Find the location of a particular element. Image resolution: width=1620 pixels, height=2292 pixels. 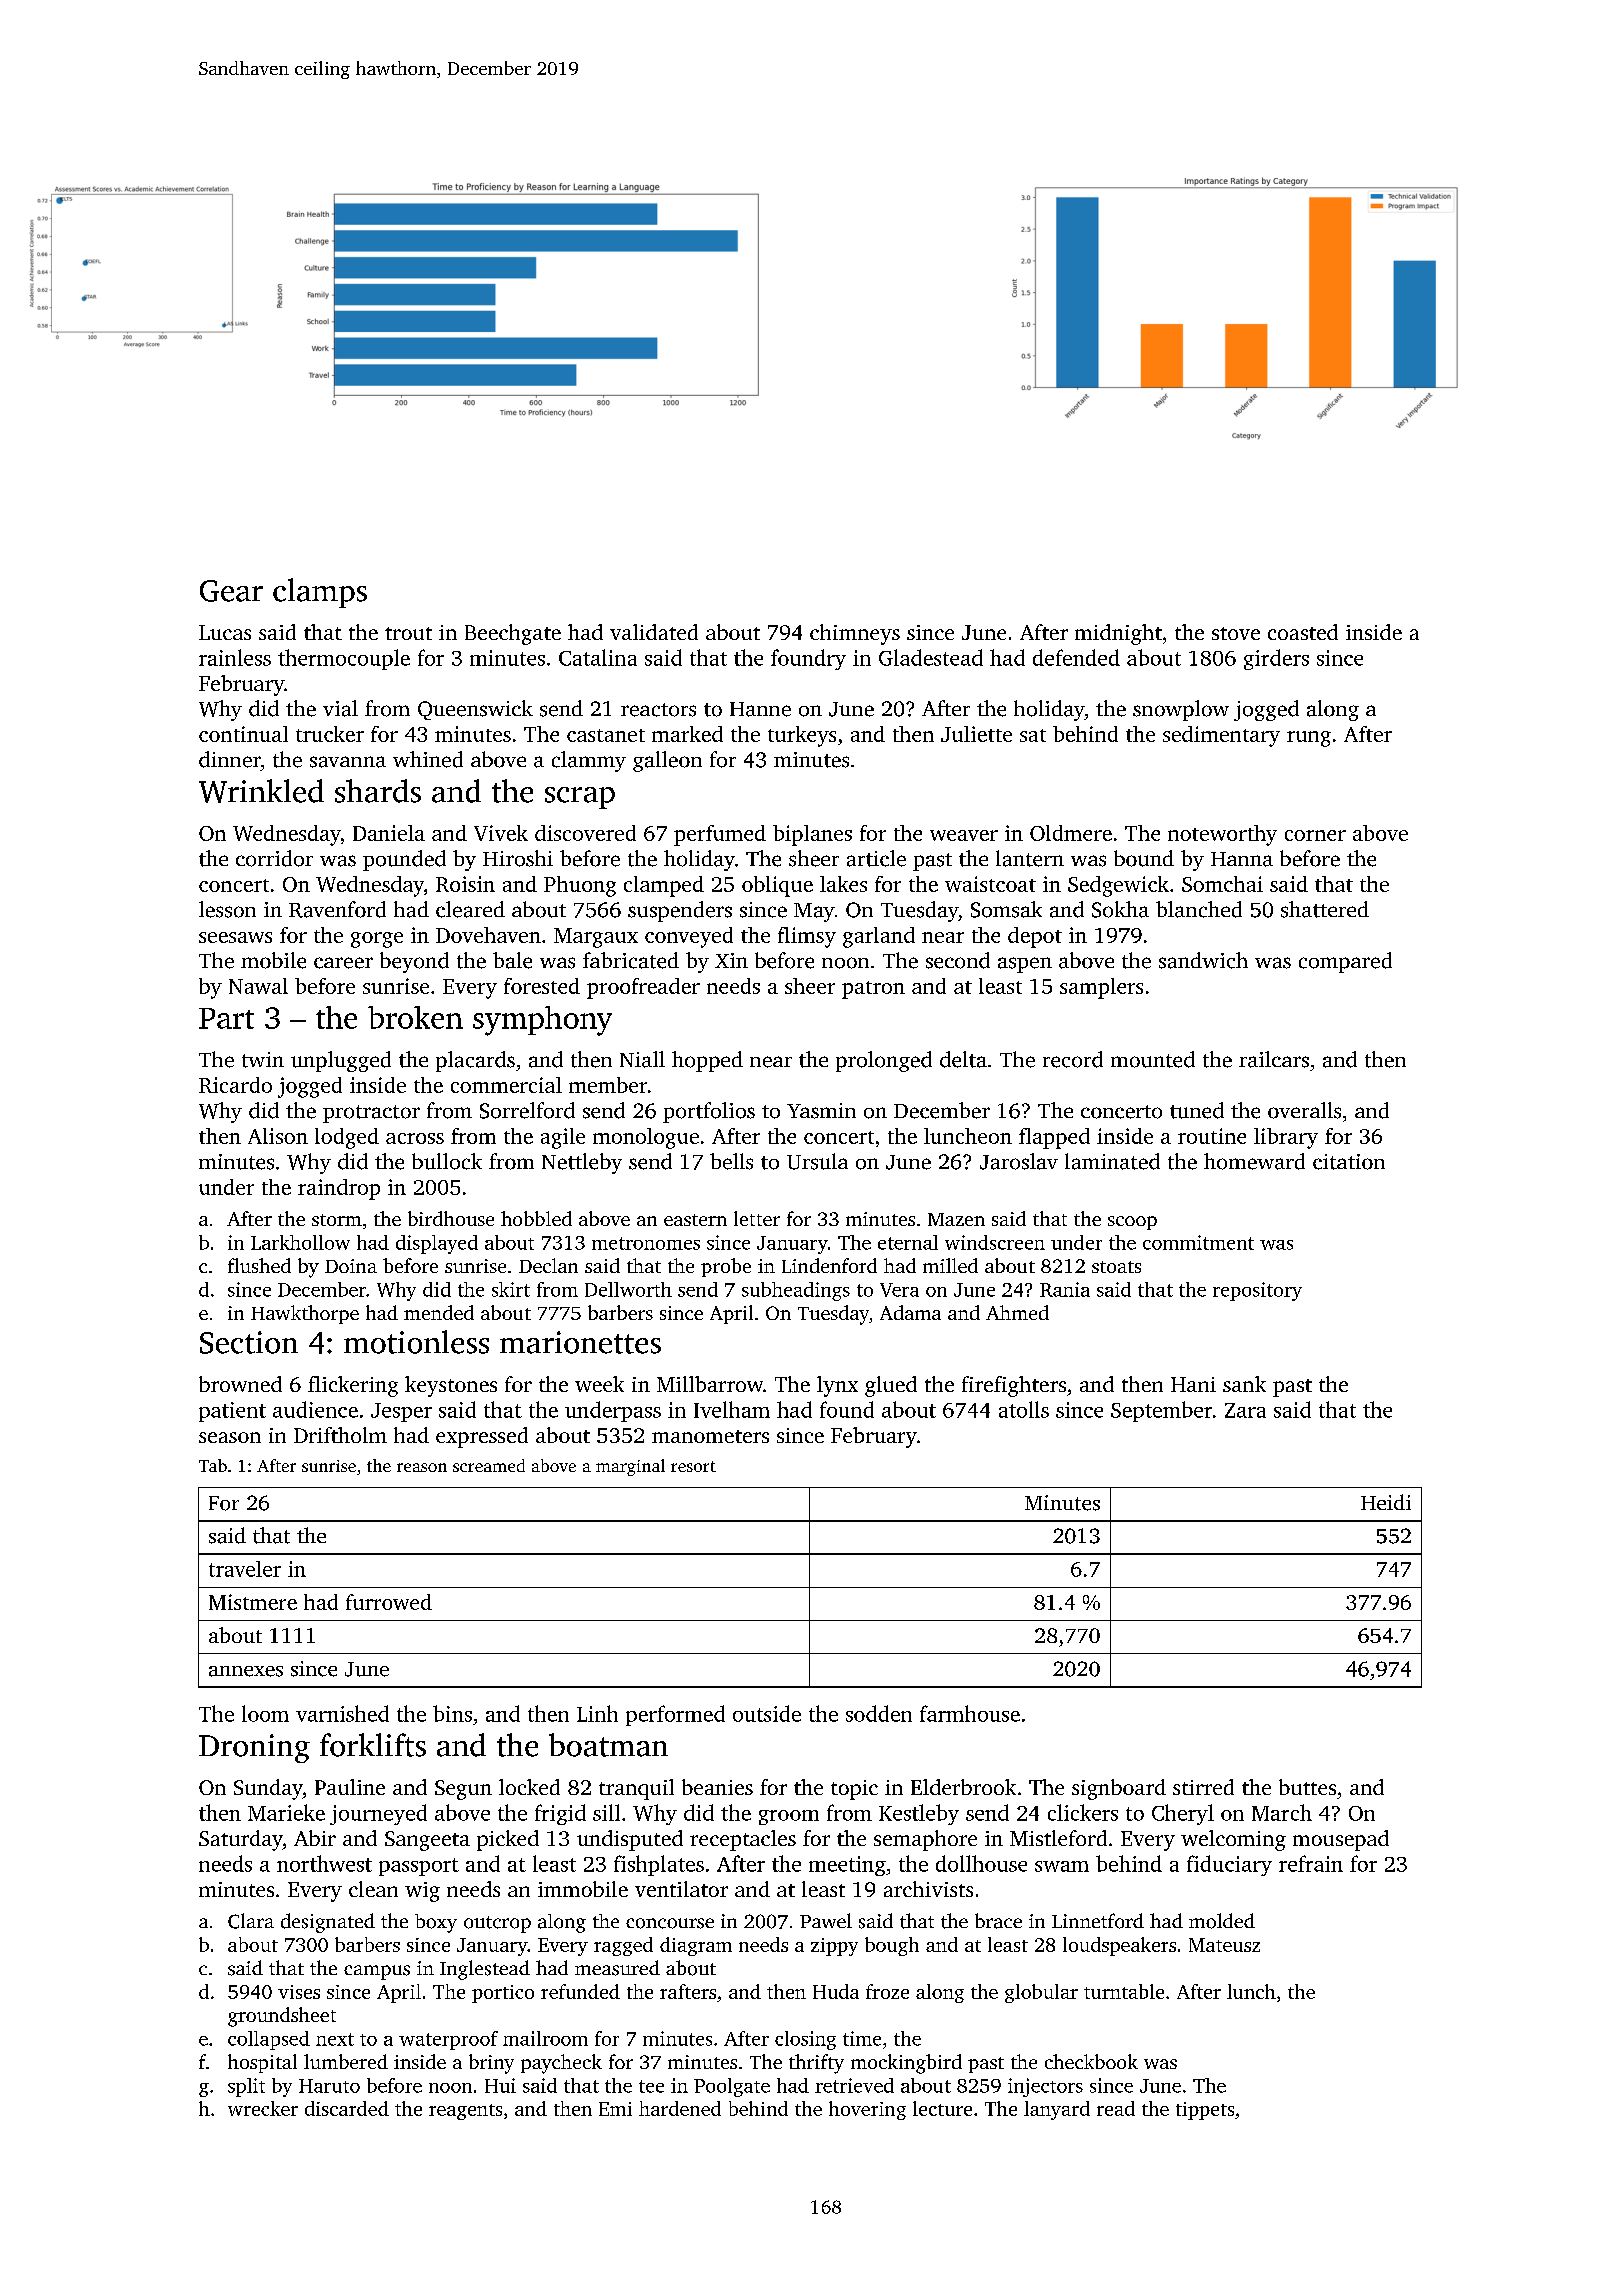

Part is located at coordinates (226, 1018).
